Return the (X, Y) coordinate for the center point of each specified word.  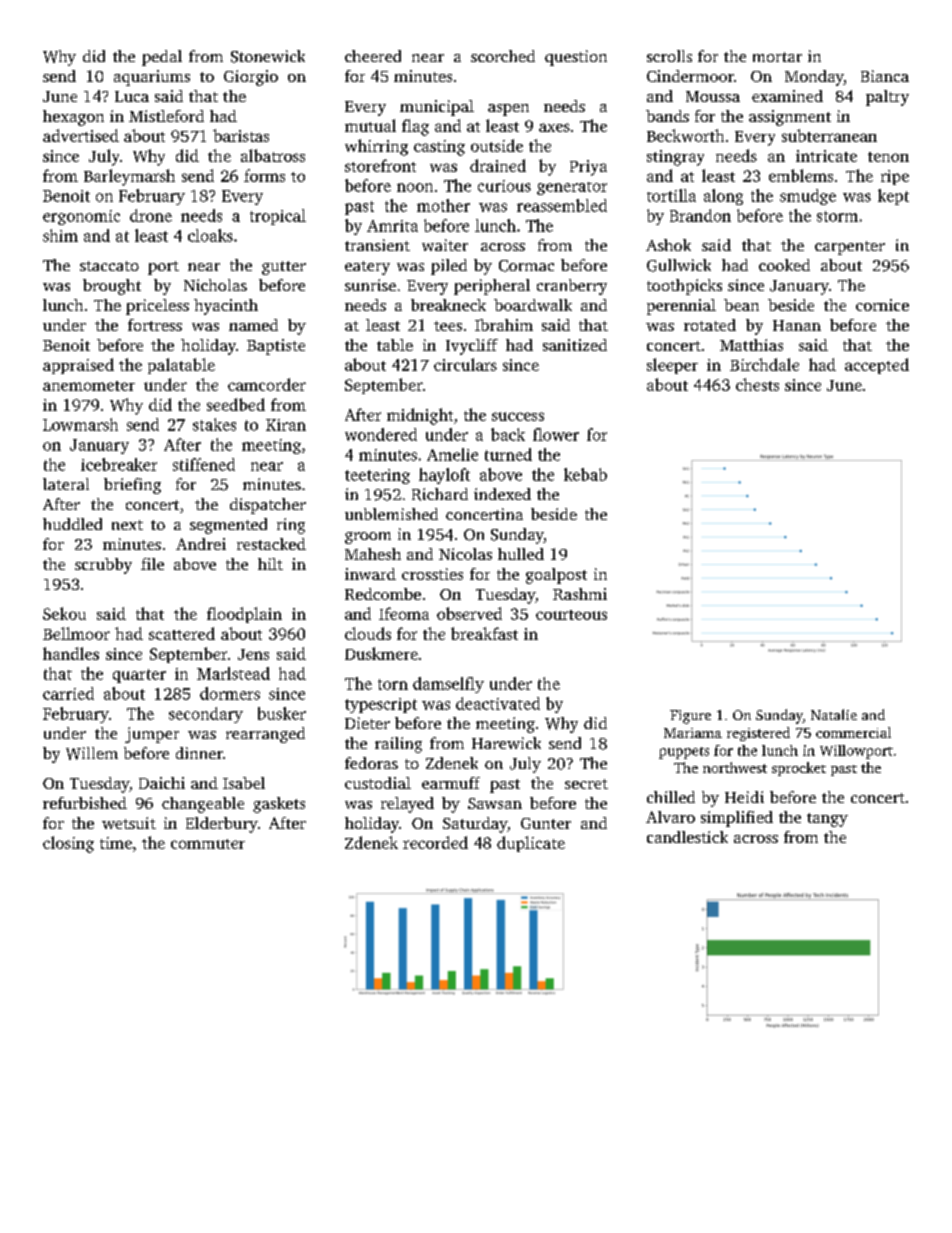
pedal (162, 58)
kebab (585, 474)
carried (68, 693)
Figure (690, 717)
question (576, 58)
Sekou (64, 613)
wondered (381, 434)
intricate (826, 156)
